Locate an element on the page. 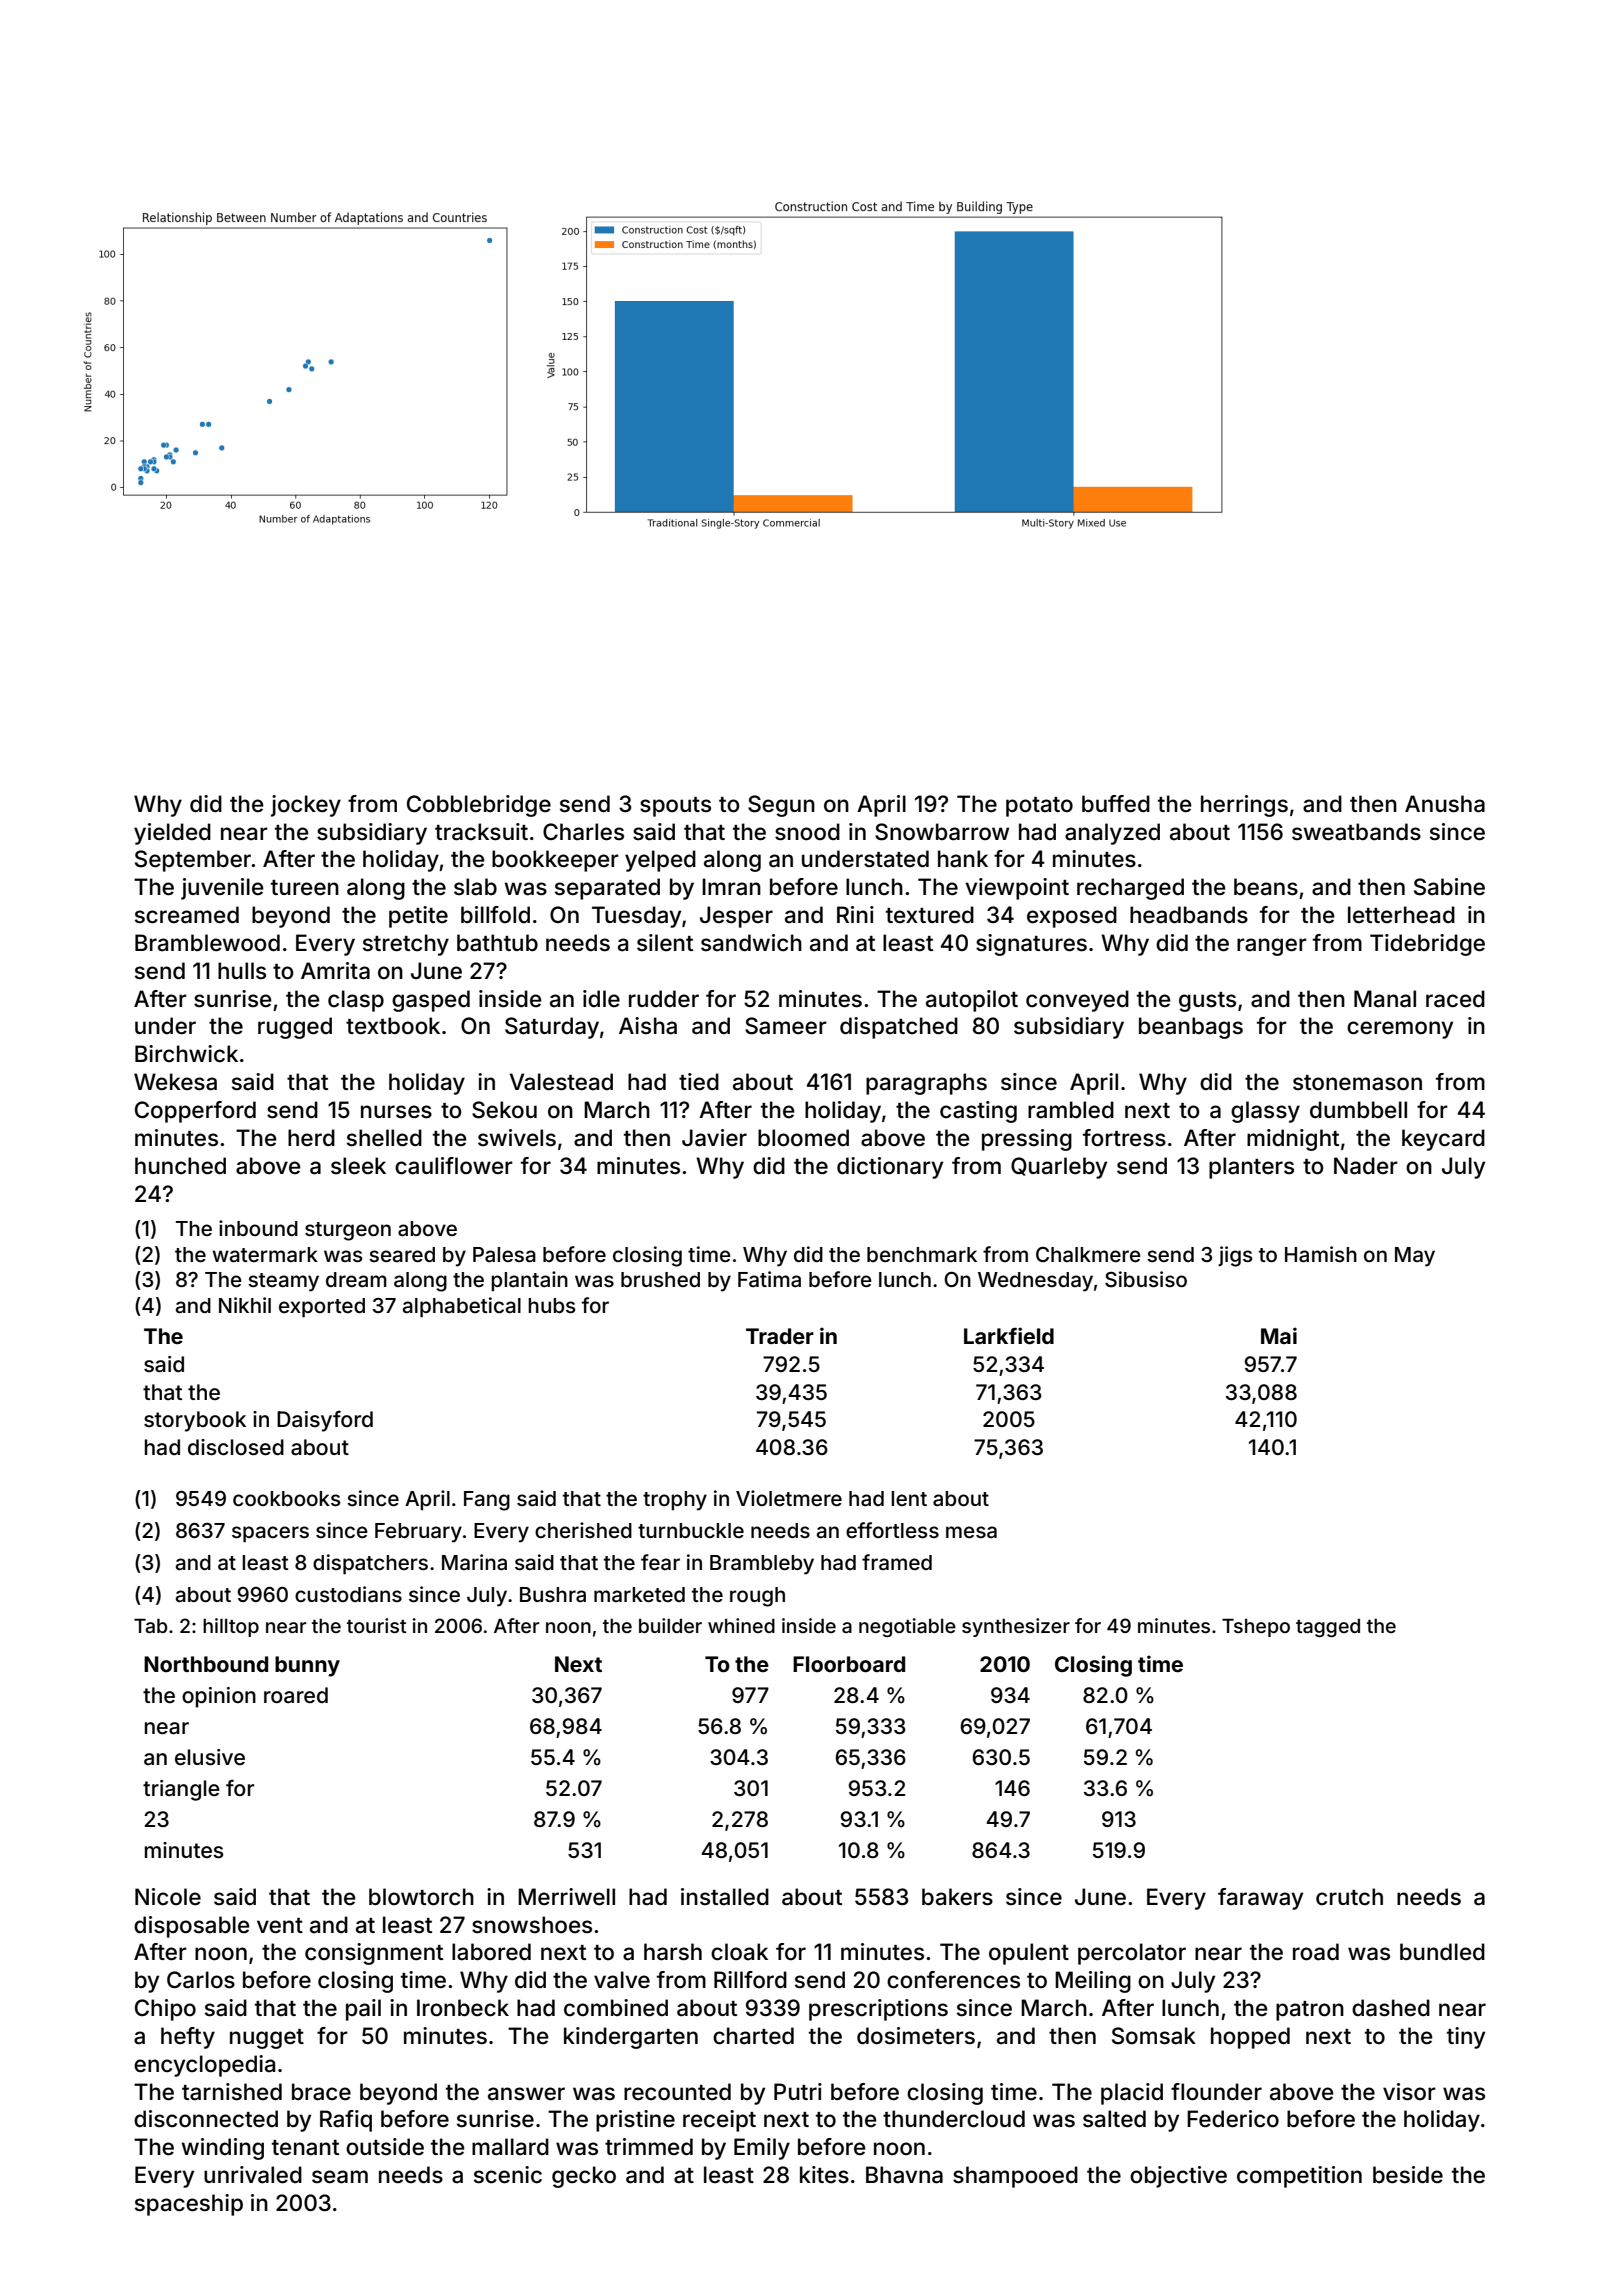 This page has height=2292, width=1620. herrings is located at coordinates (1244, 806).
